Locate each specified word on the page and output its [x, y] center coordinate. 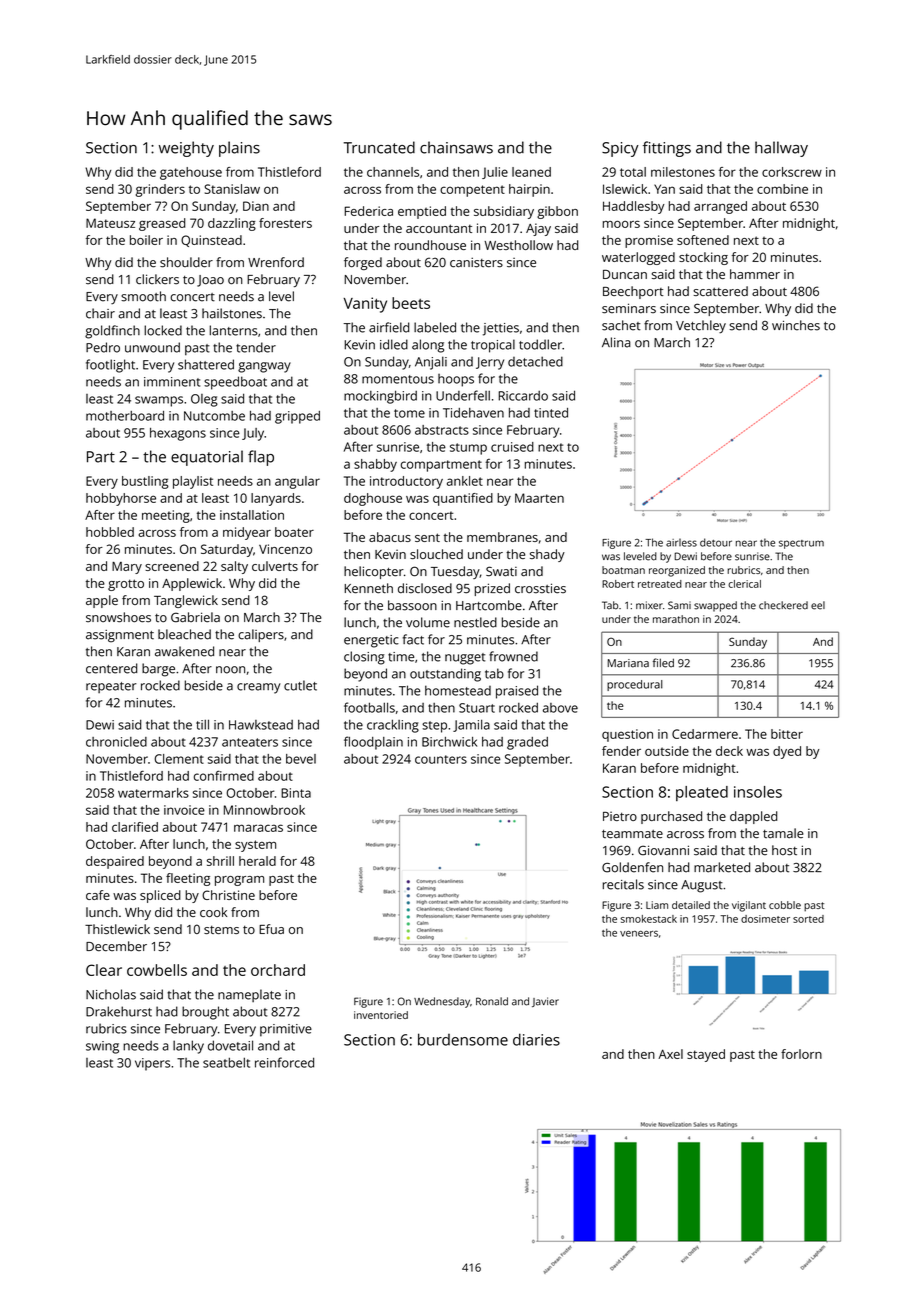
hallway [781, 149]
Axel [670, 1054]
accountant [439, 228]
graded [527, 743]
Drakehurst [119, 1011]
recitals [623, 884]
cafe [98, 895]
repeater [111, 687]
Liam [657, 905]
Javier [545, 1002]
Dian [256, 206]
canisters [476, 262]
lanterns [234, 330]
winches [796, 325]
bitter [787, 734]
